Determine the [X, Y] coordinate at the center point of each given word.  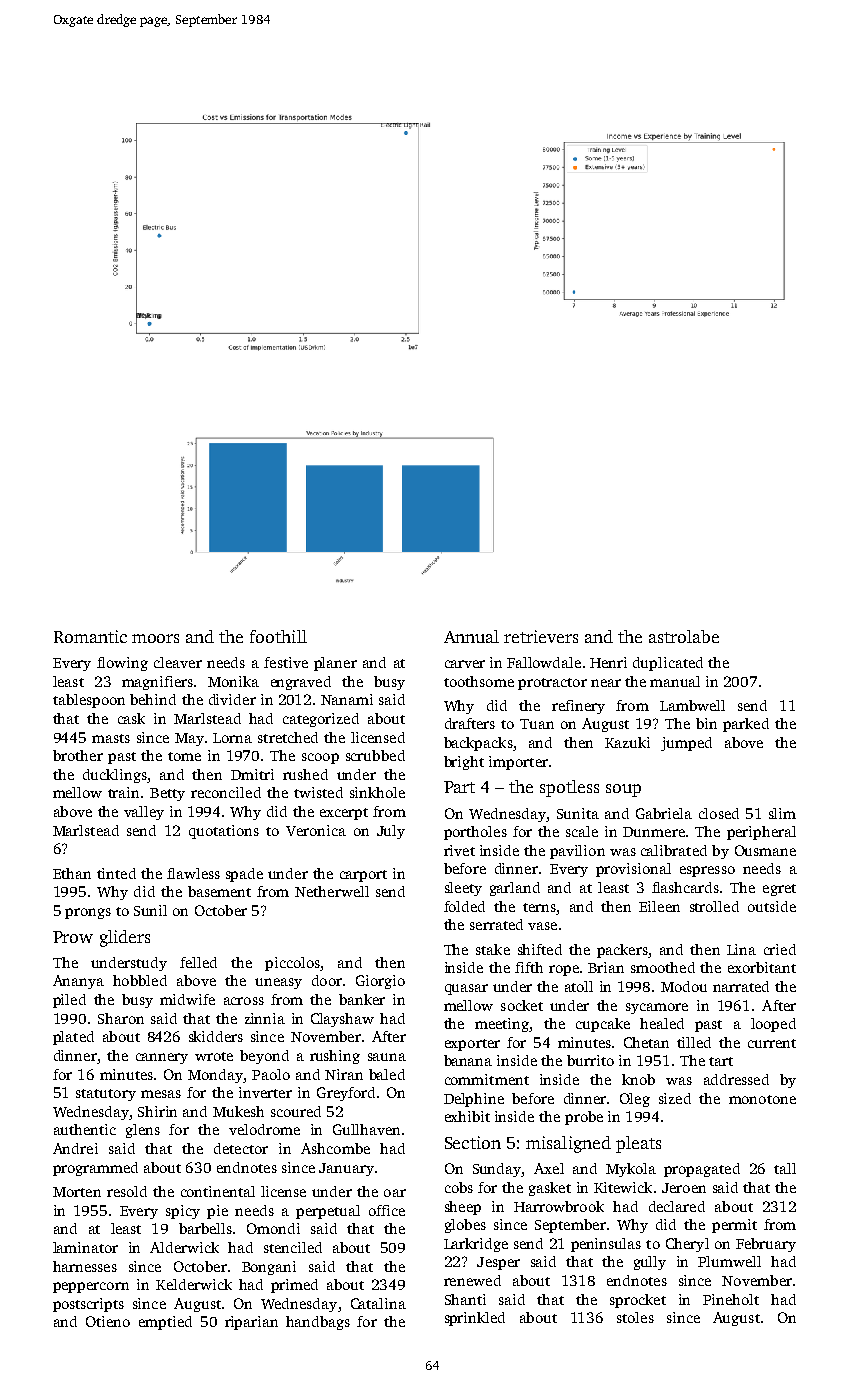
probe [584, 1118]
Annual [471, 636]
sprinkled [475, 1319]
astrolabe [684, 636]
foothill [278, 636]
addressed [736, 1079]
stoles [635, 1317]
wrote [214, 1056]
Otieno [108, 1321]
